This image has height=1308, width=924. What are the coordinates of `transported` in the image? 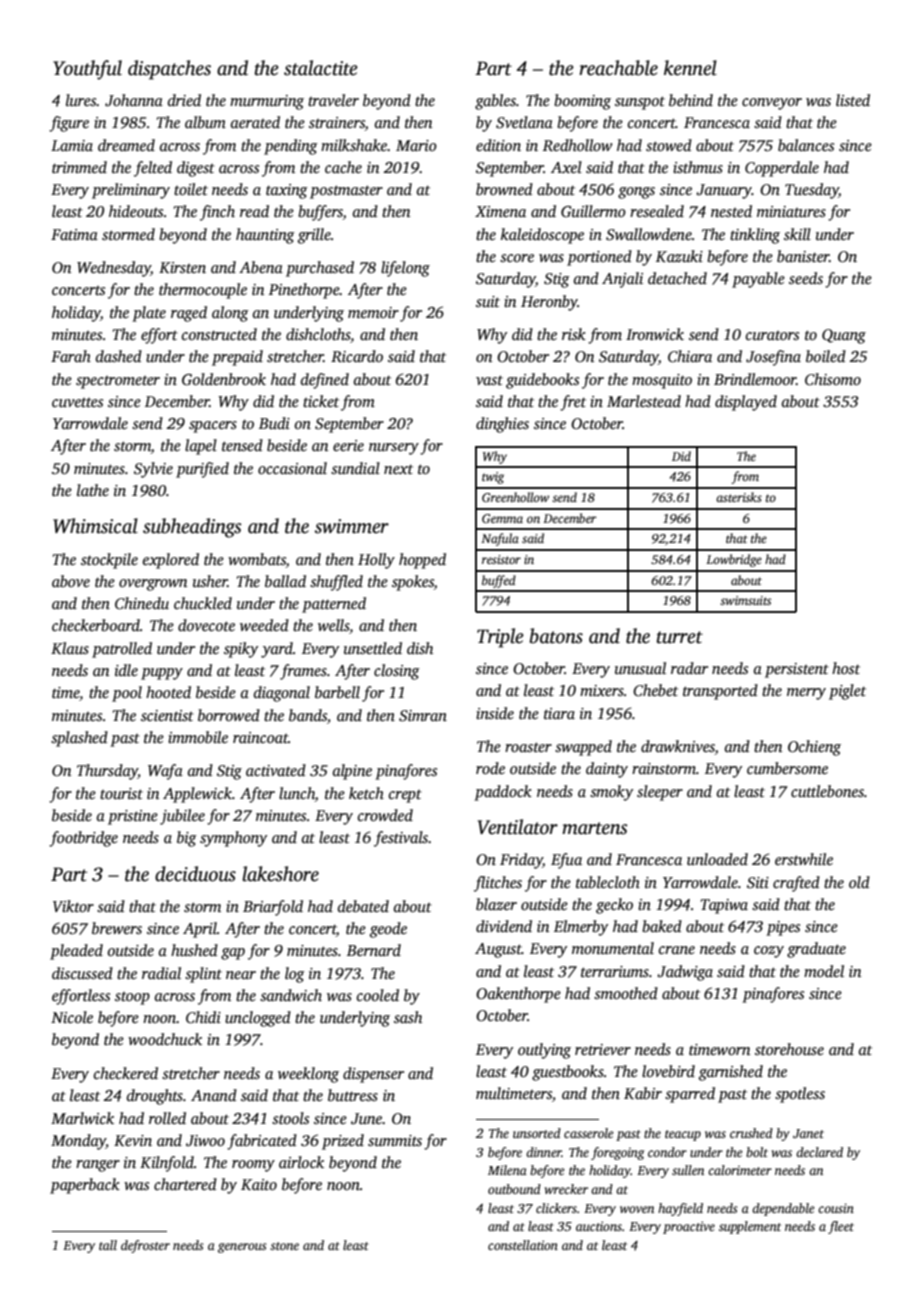 It's located at (720, 692).
